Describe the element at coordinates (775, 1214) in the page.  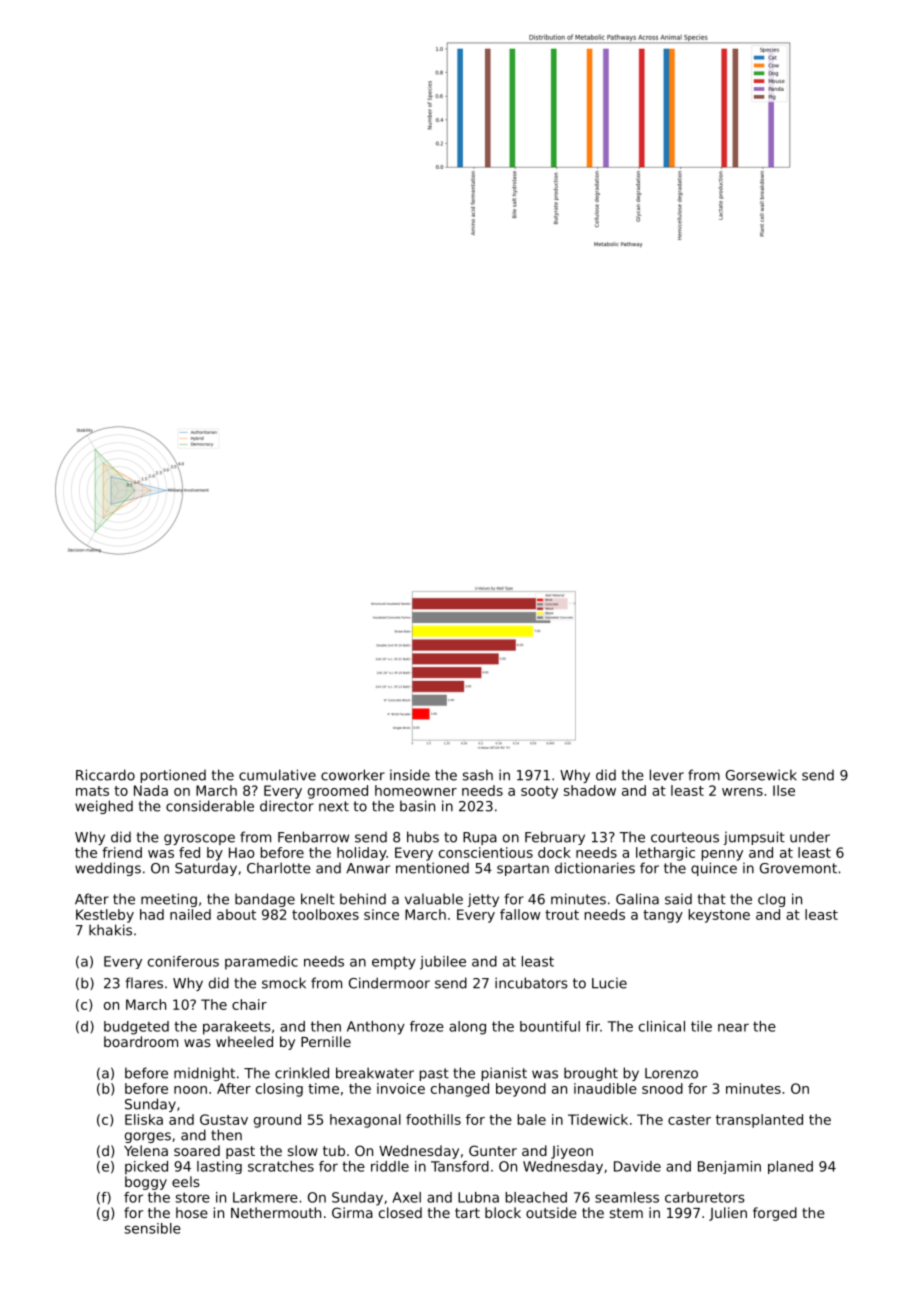
I see `forged` at that location.
